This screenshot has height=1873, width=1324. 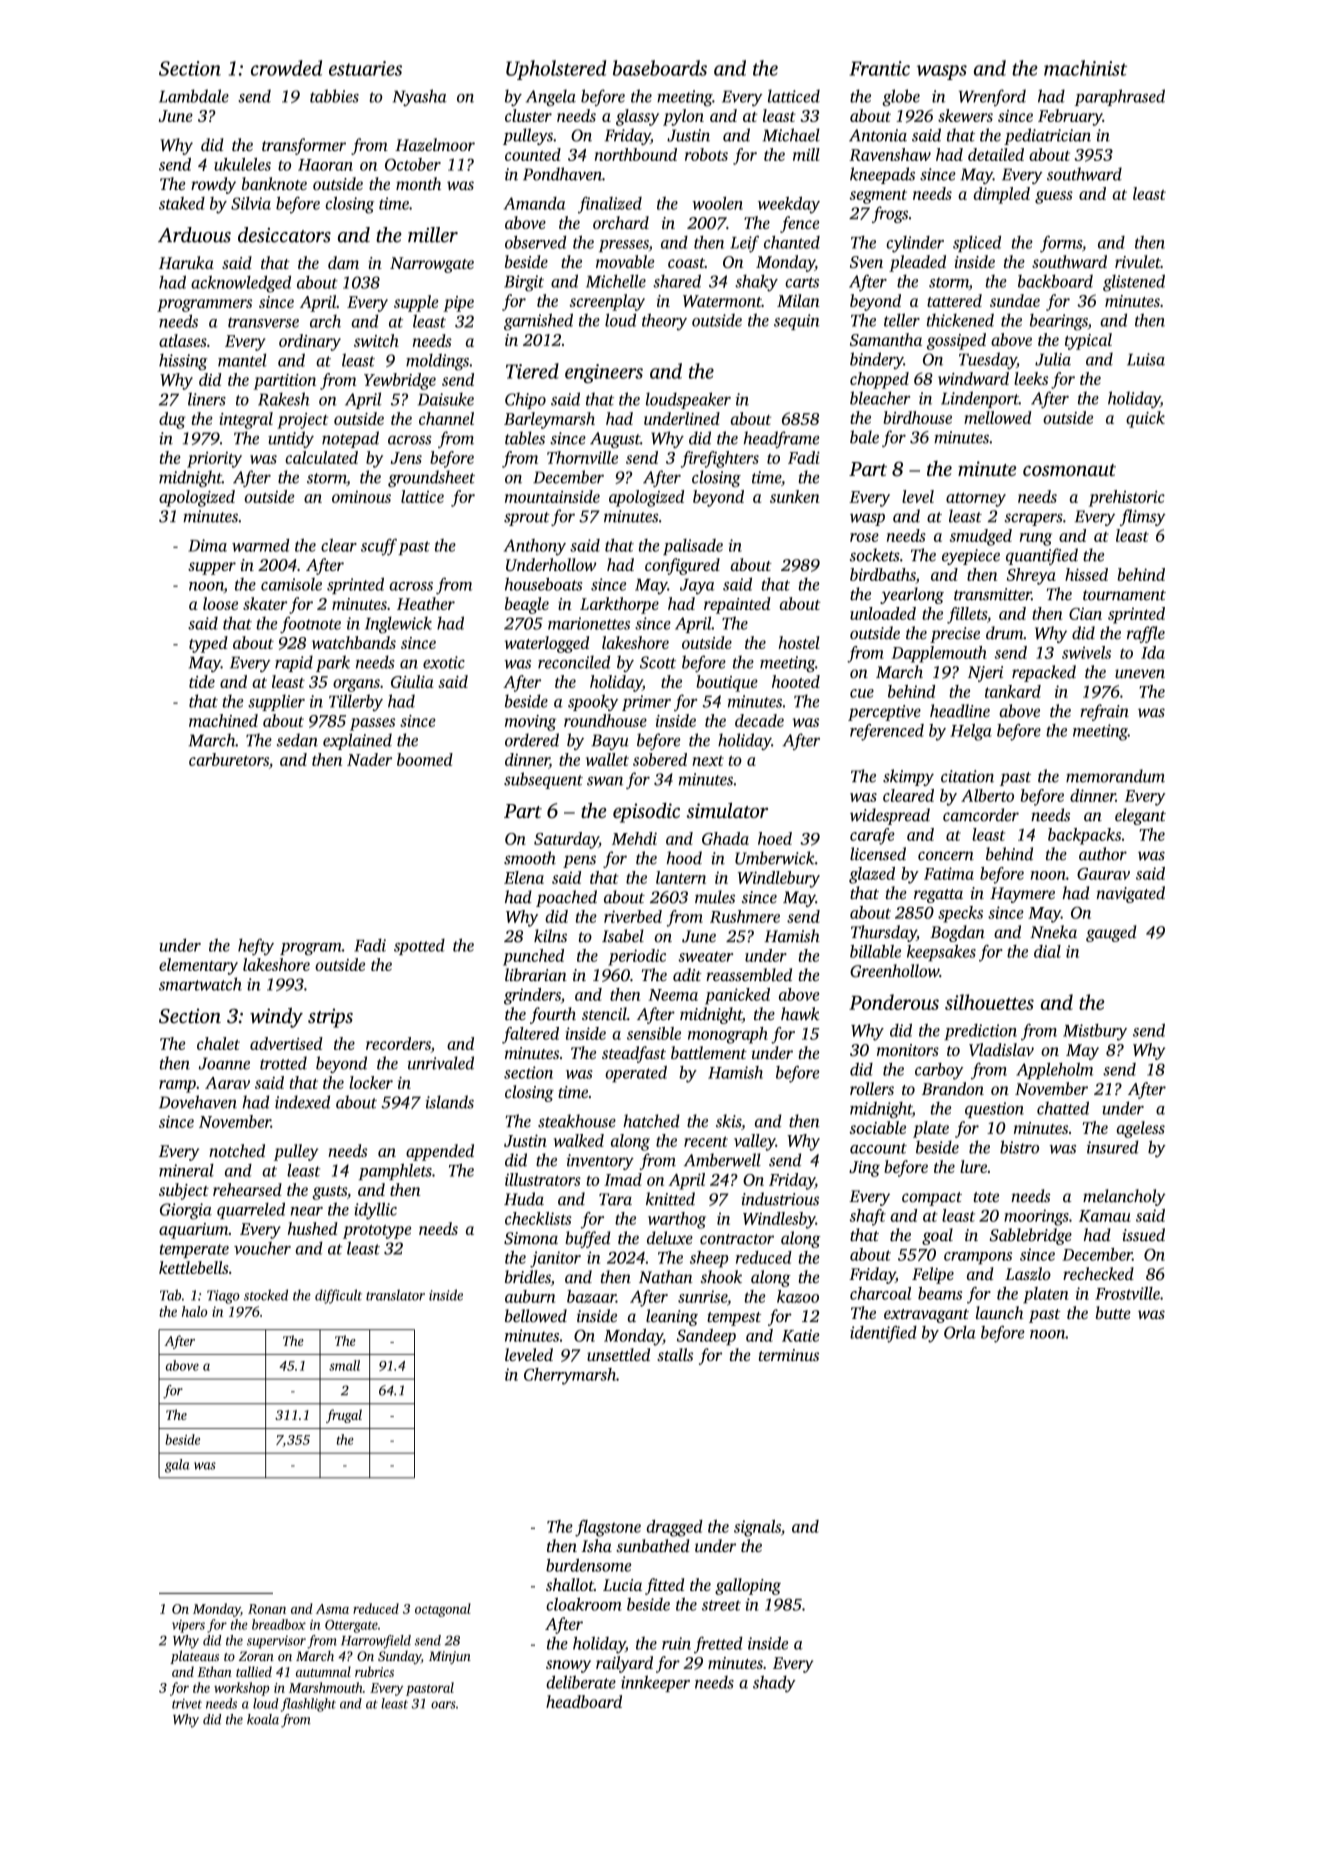 I want to click on skater, so click(x=265, y=603).
